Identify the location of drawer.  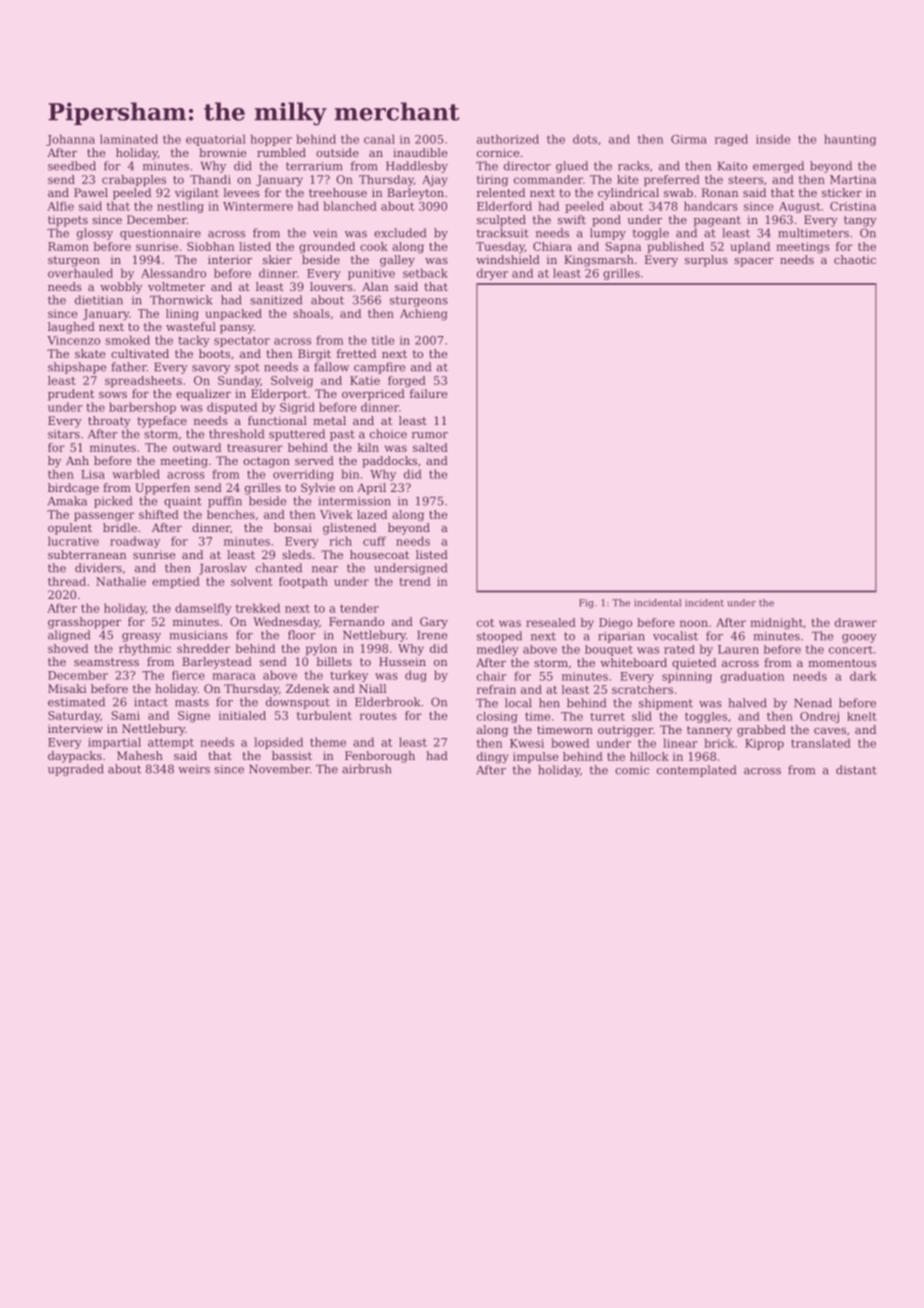
(856, 622).
